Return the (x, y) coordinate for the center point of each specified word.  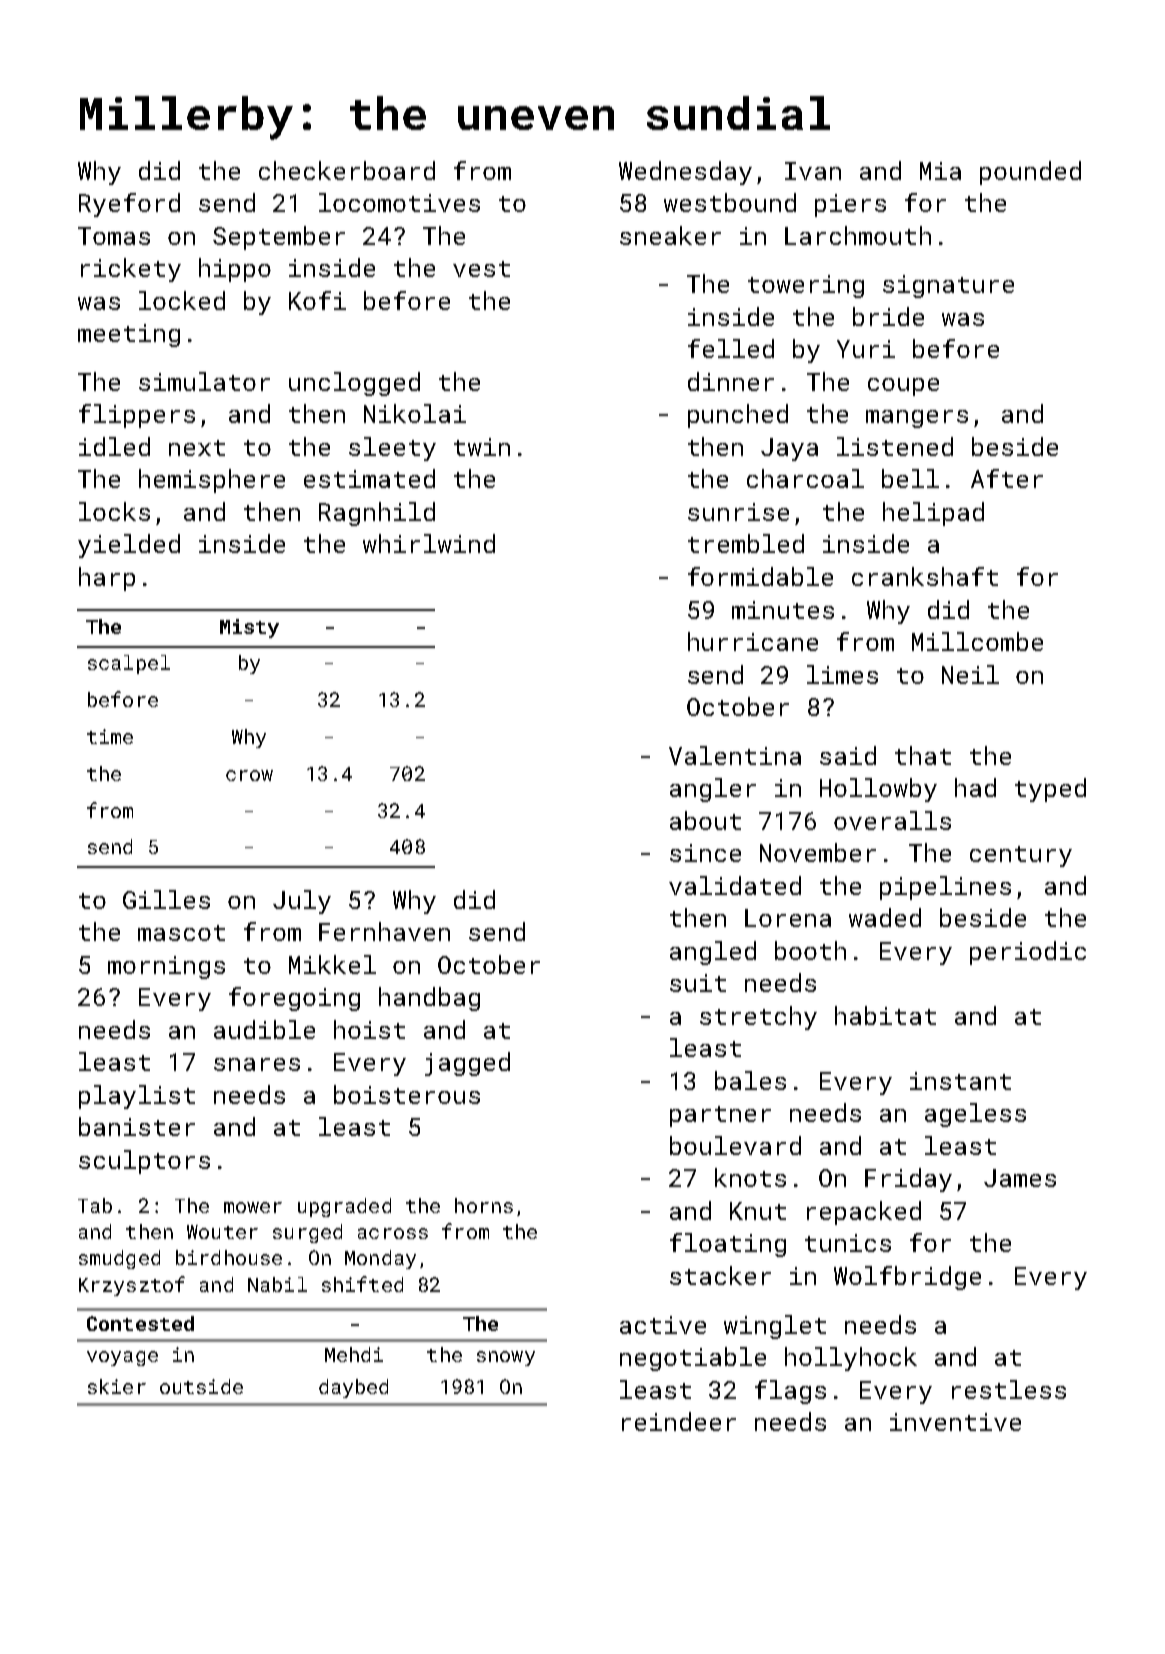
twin (482, 447)
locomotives (399, 202)
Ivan (813, 171)
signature (948, 286)
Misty (249, 628)
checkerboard (347, 170)
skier (117, 1386)
